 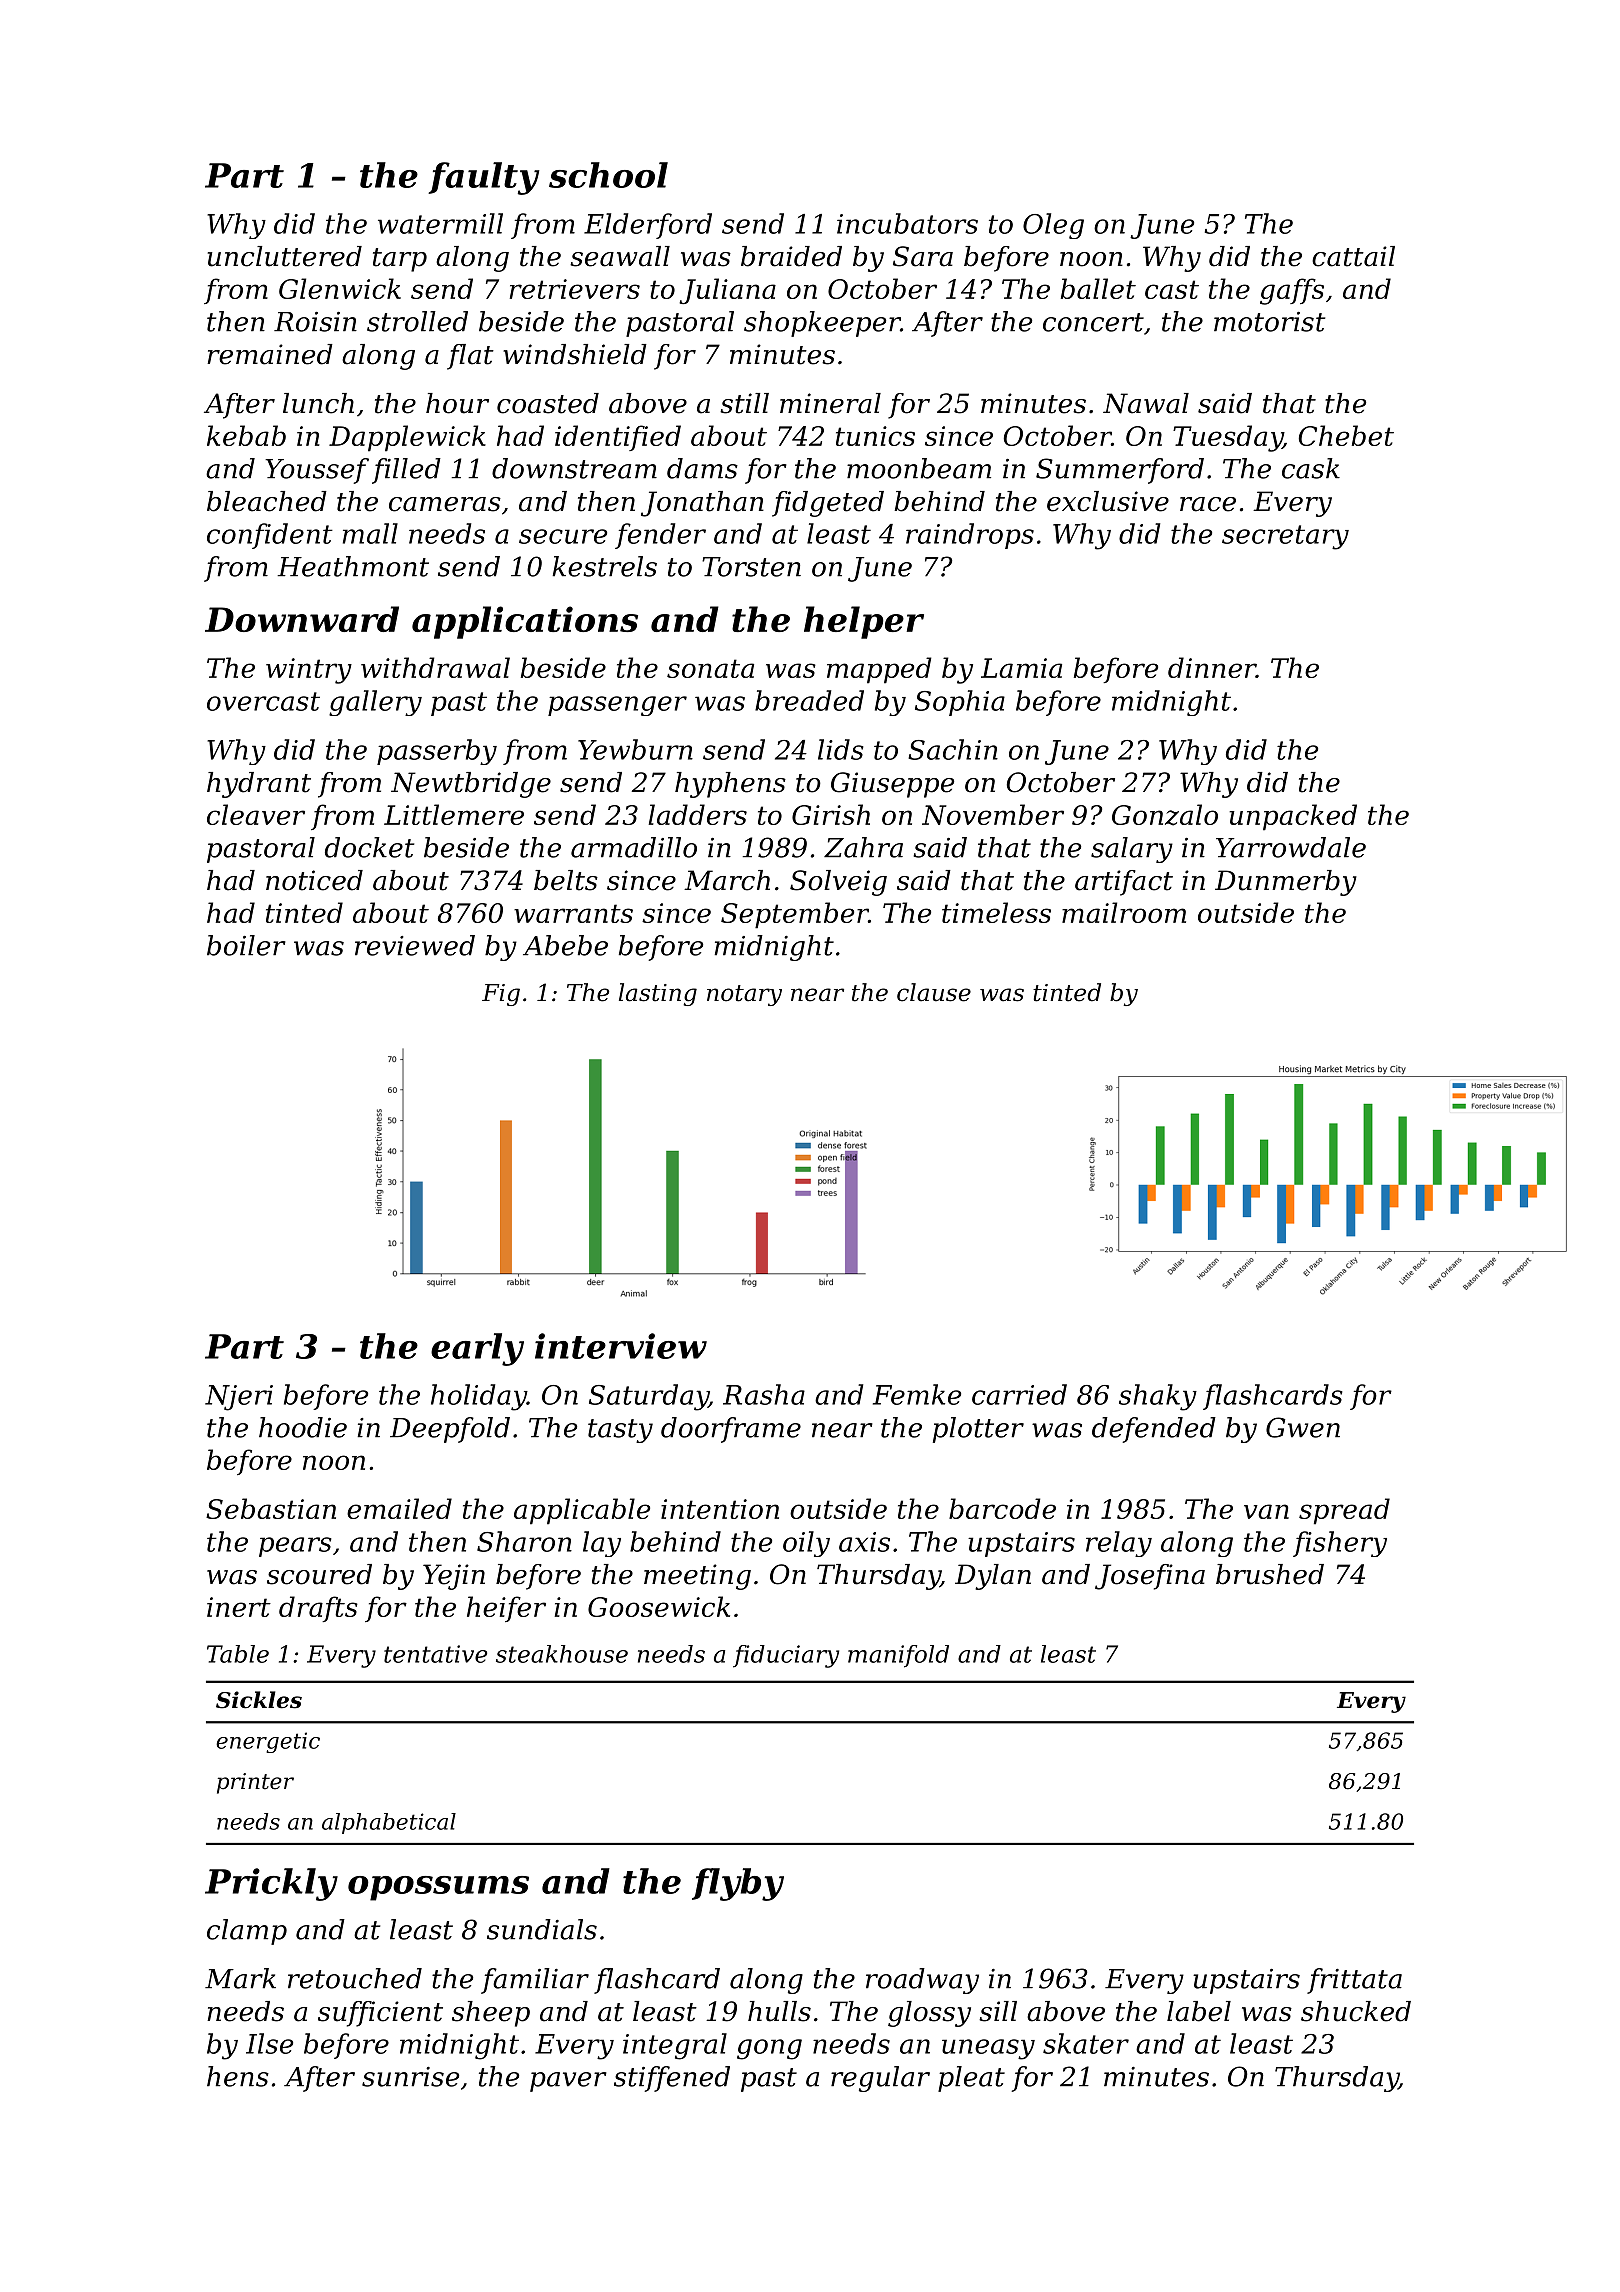 What do you see at coordinates (864, 622) in the document?
I see `helper` at bounding box center [864, 622].
